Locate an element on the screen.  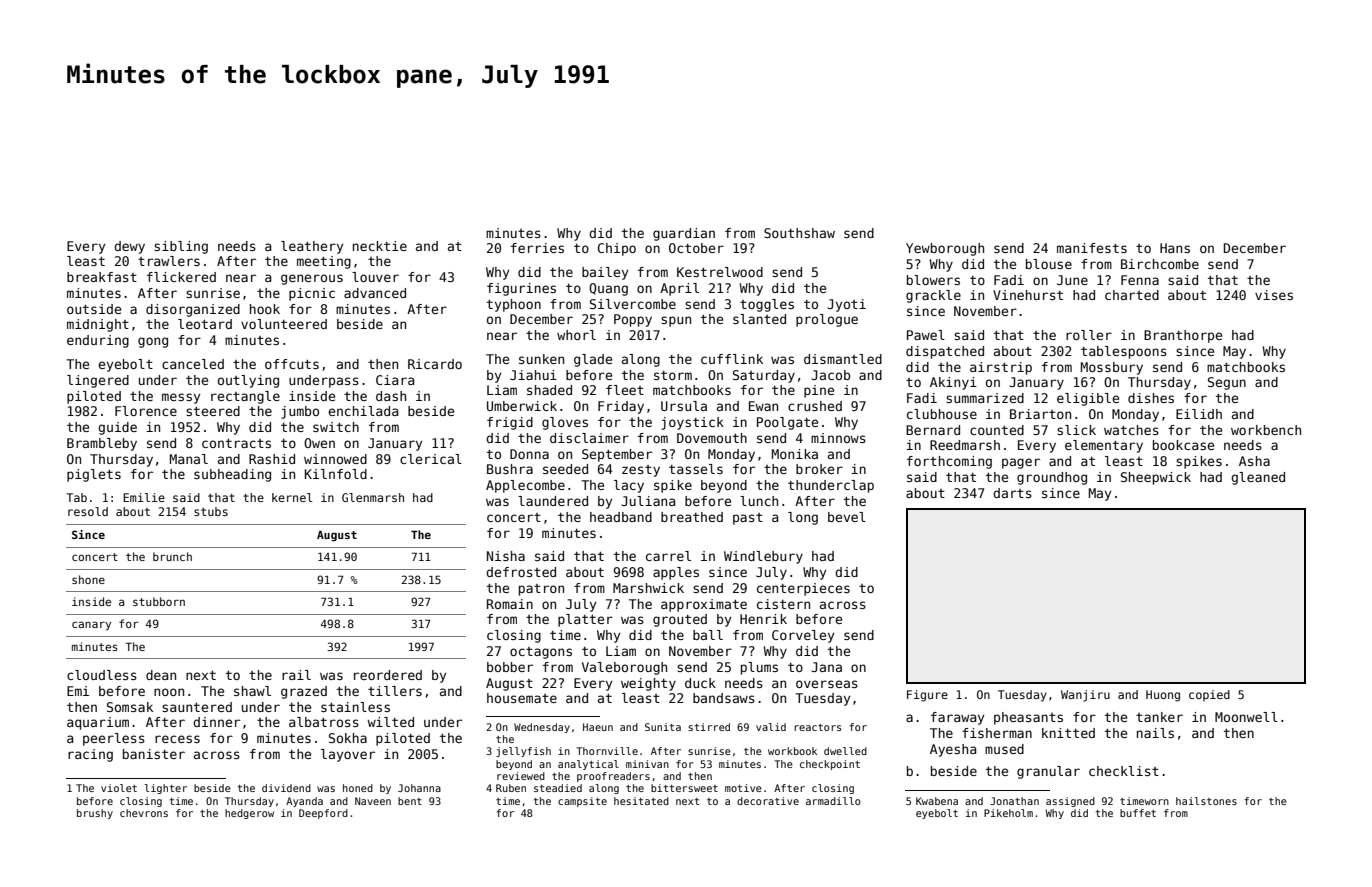
outlying is located at coordinates (248, 381).
